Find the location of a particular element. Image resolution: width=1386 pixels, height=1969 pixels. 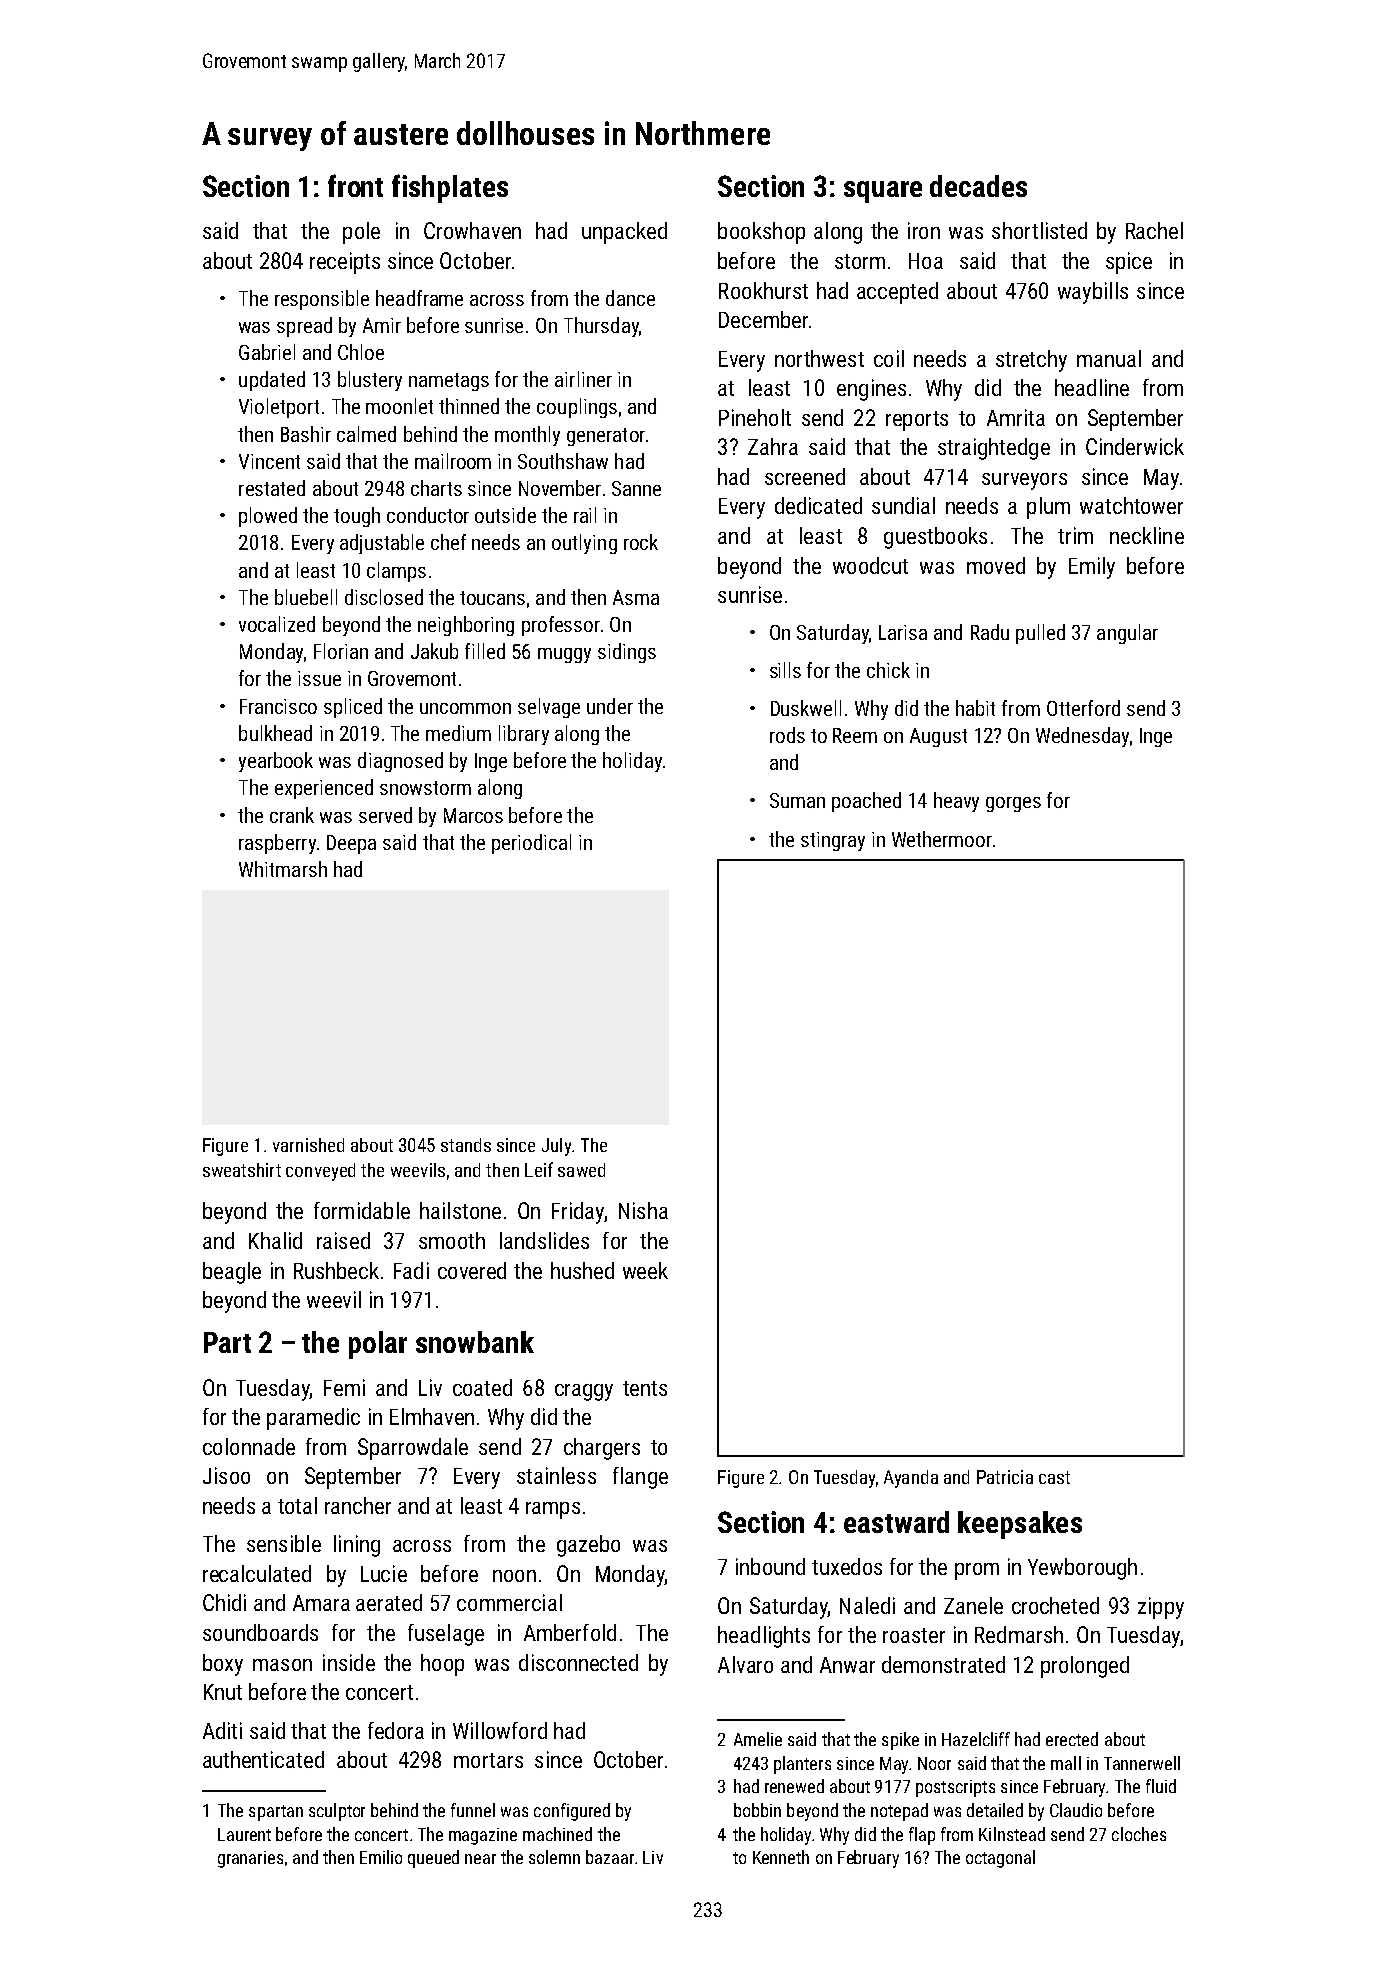

rock is located at coordinates (641, 542).
